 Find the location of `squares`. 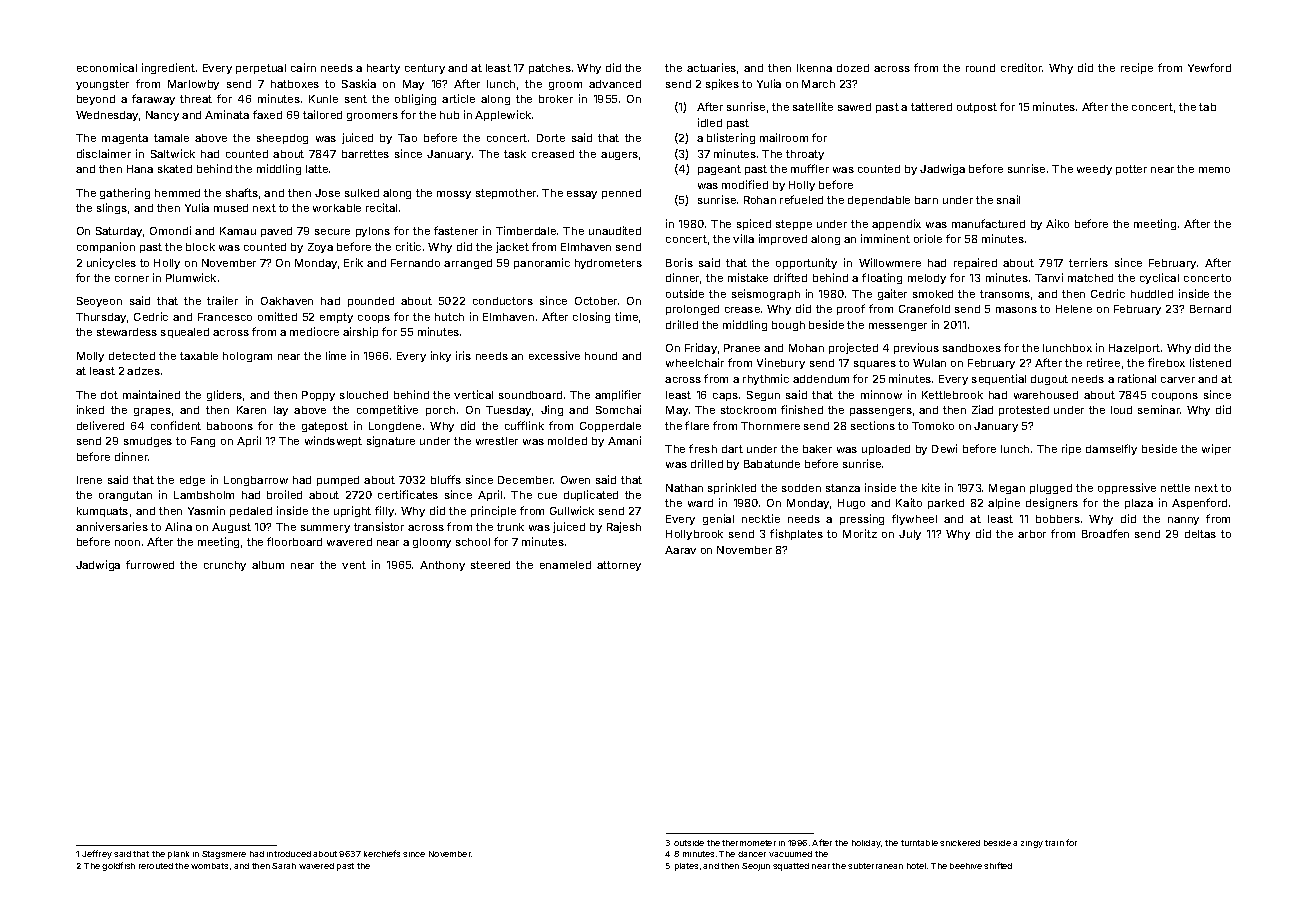

squares is located at coordinates (875, 365).
